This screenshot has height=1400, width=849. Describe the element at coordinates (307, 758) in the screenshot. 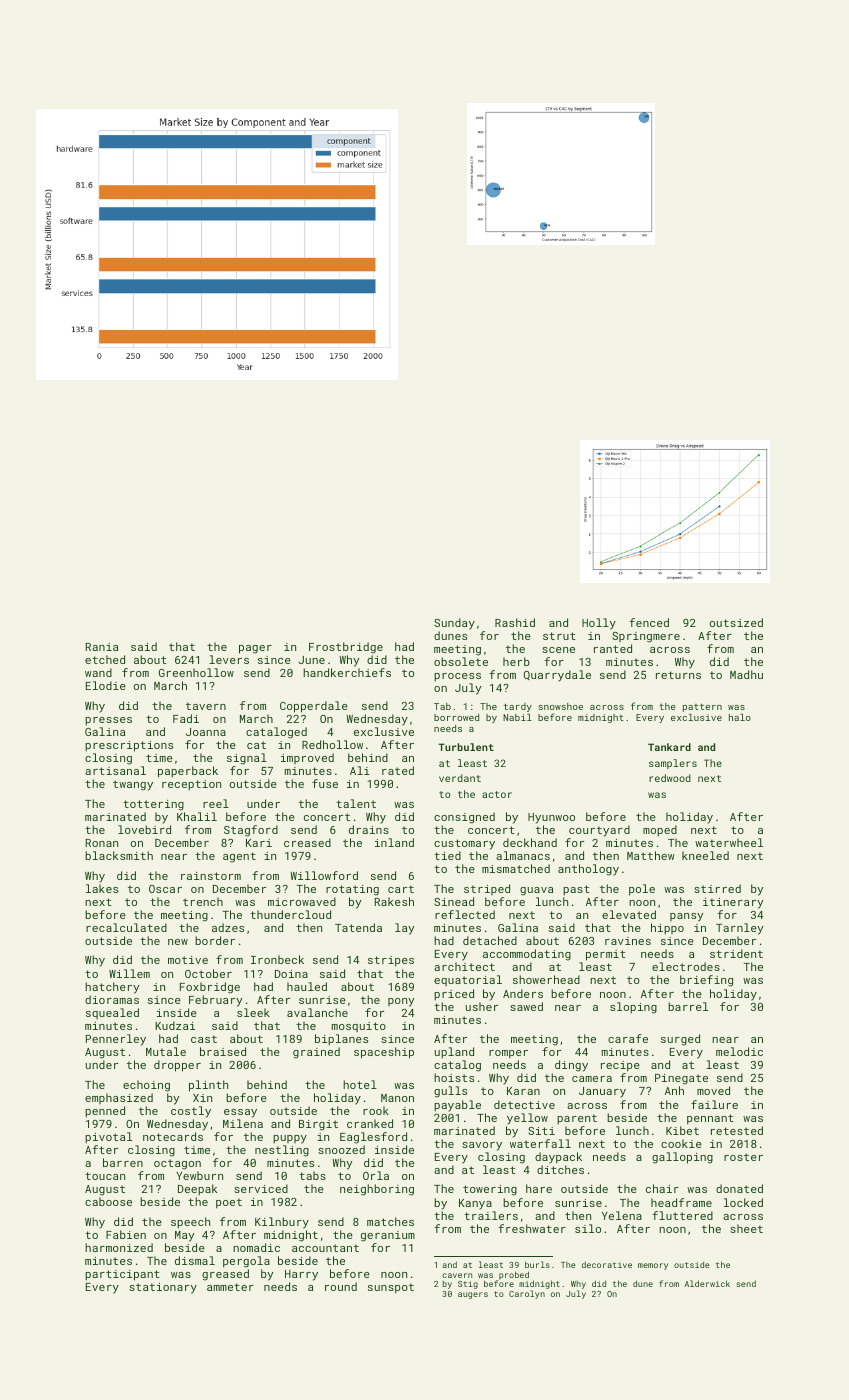

I see `improved` at that location.
